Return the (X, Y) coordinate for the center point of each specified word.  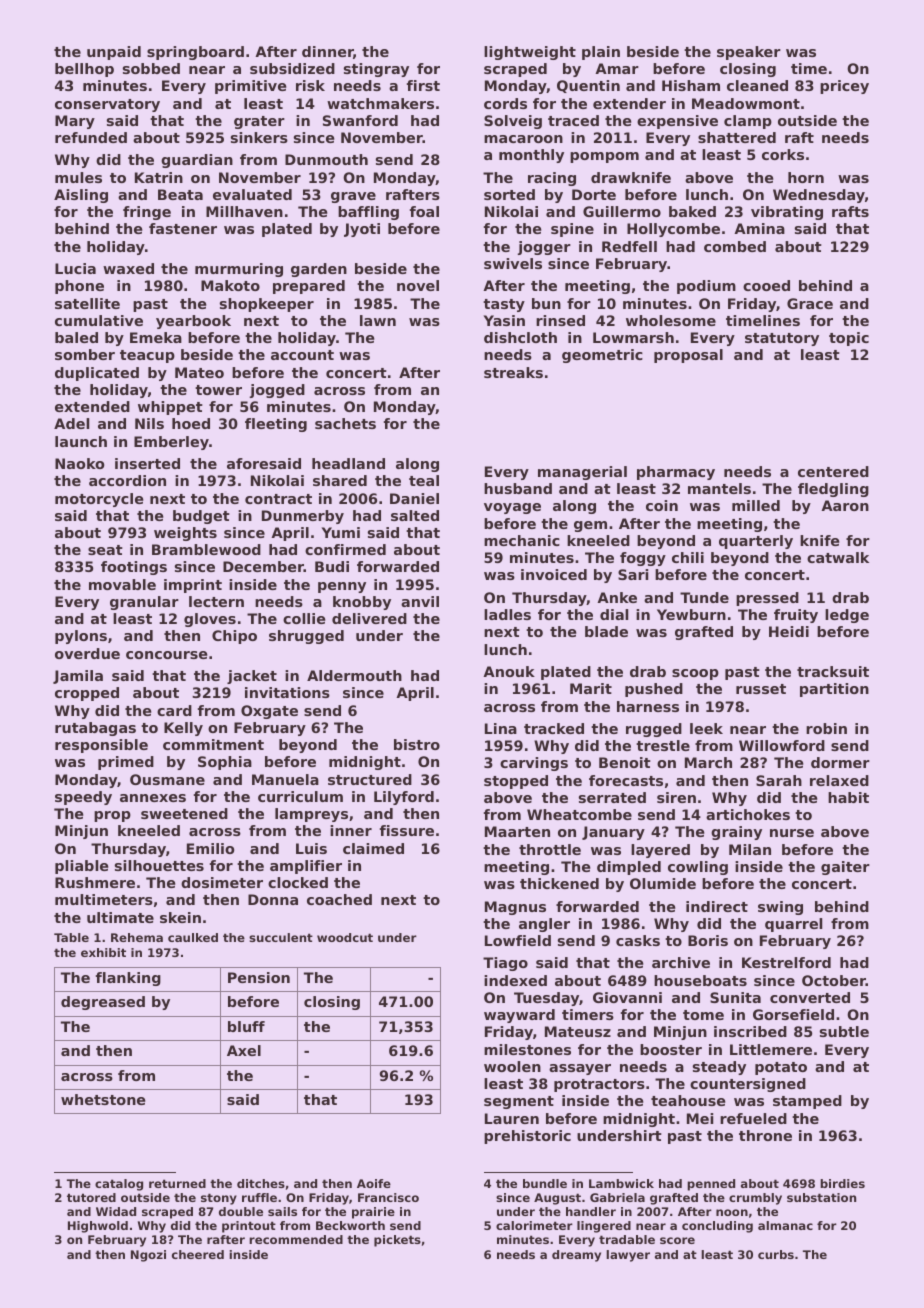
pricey (844, 87)
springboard (195, 53)
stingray (376, 70)
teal (424, 480)
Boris (708, 940)
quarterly (756, 542)
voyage (512, 508)
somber (85, 354)
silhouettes (159, 865)
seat (105, 550)
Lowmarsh (633, 337)
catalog (119, 1185)
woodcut (345, 937)
